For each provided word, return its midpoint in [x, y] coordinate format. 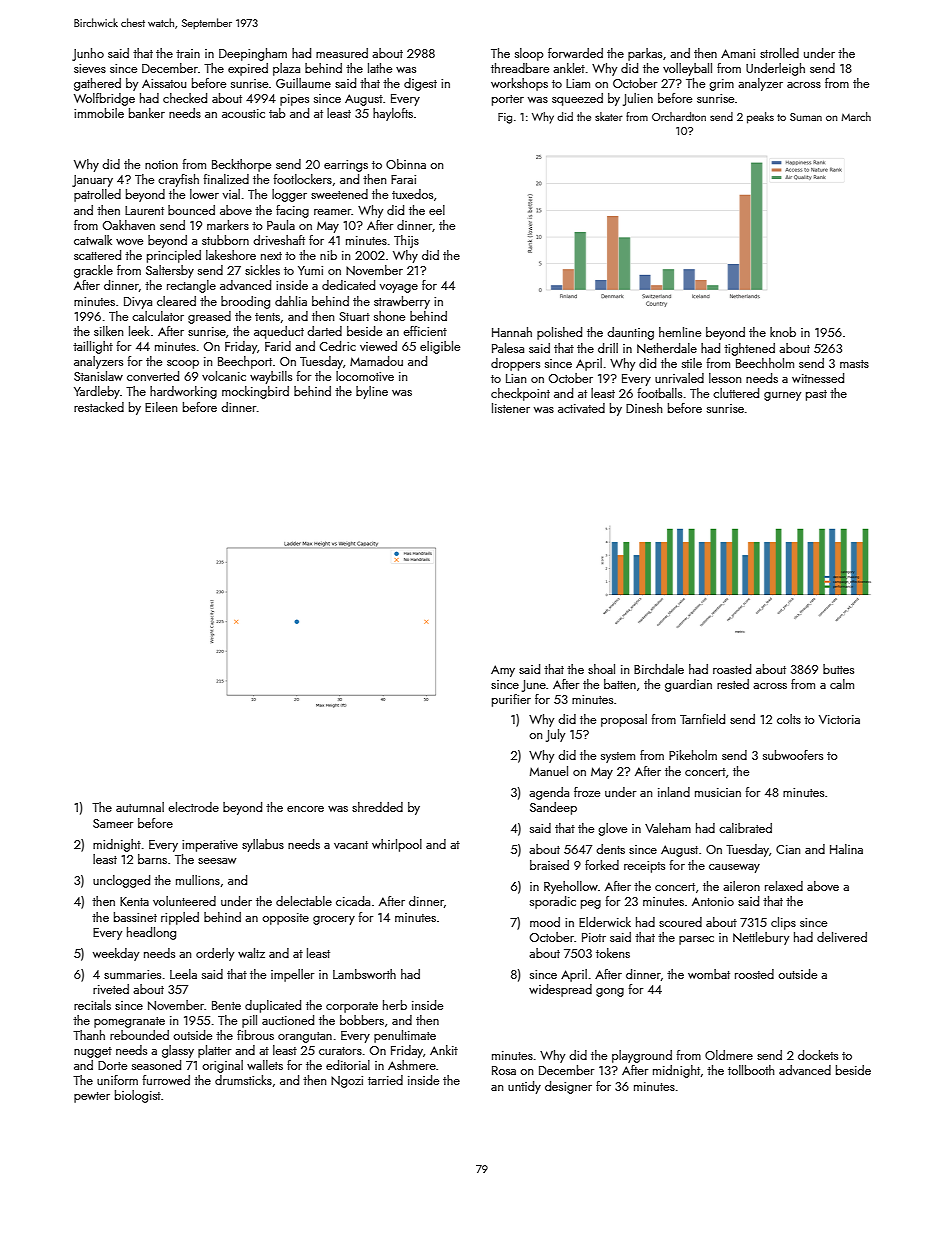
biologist [138, 1096]
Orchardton [679, 116]
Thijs [406, 241]
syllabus [263, 845]
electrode [193, 807]
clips [783, 923]
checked [185, 98]
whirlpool [397, 845]
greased [209, 317]
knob [783, 332]
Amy [503, 671]
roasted [732, 669]
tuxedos [412, 194]
